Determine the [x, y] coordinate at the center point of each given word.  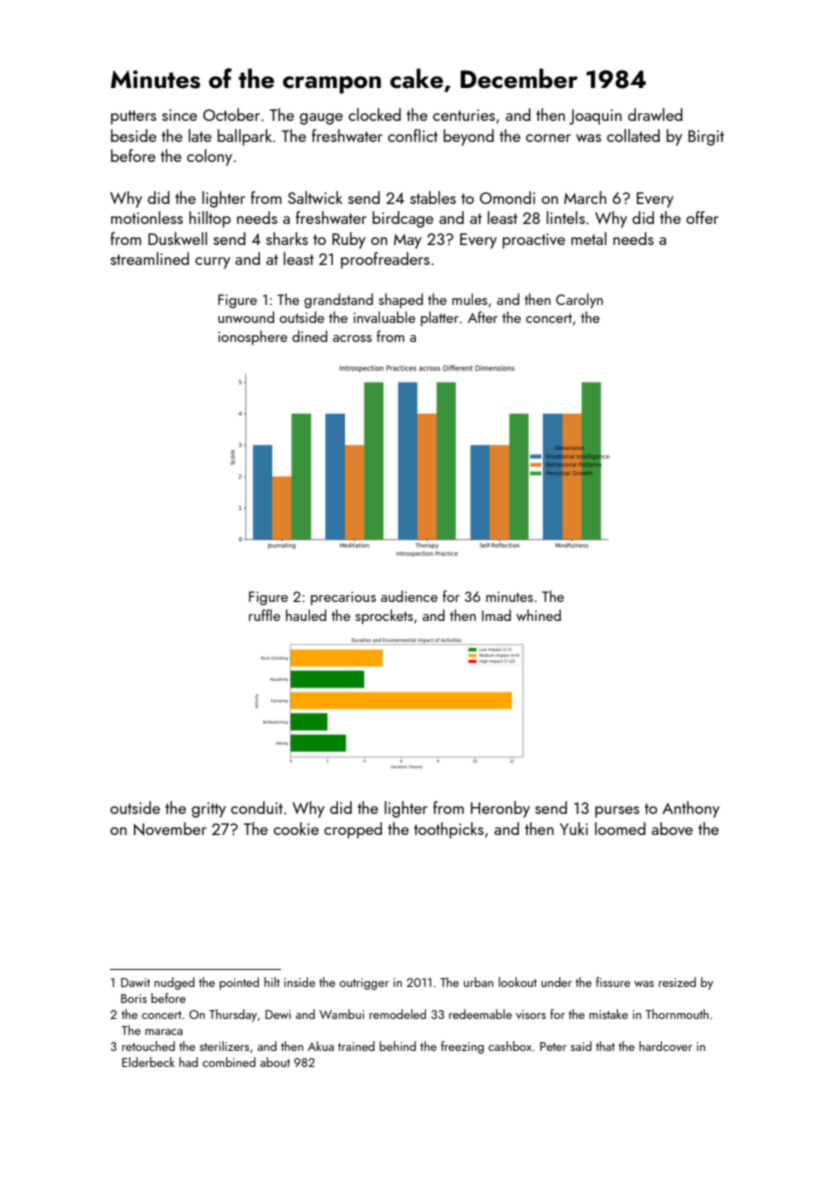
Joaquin [595, 117]
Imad [496, 615]
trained [356, 1046]
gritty [209, 810]
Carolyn [579, 300]
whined [538, 615]
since [179, 115]
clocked [375, 114]
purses [617, 812]
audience [409, 596]
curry [212, 263]
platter [440, 318]
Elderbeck [148, 1062]
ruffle [264, 615]
